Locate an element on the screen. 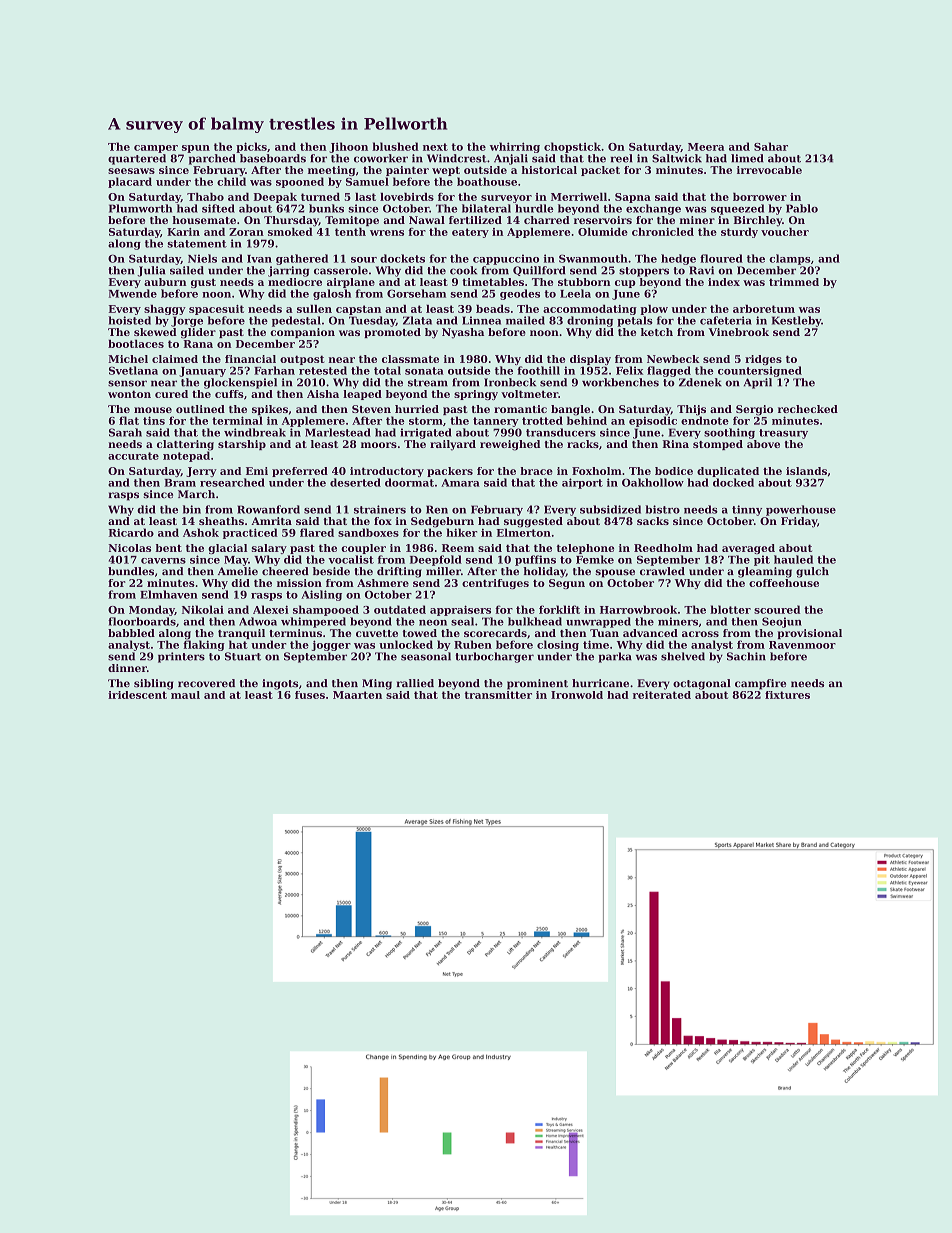 The image size is (952, 1233). maul is located at coordinates (185, 695).
